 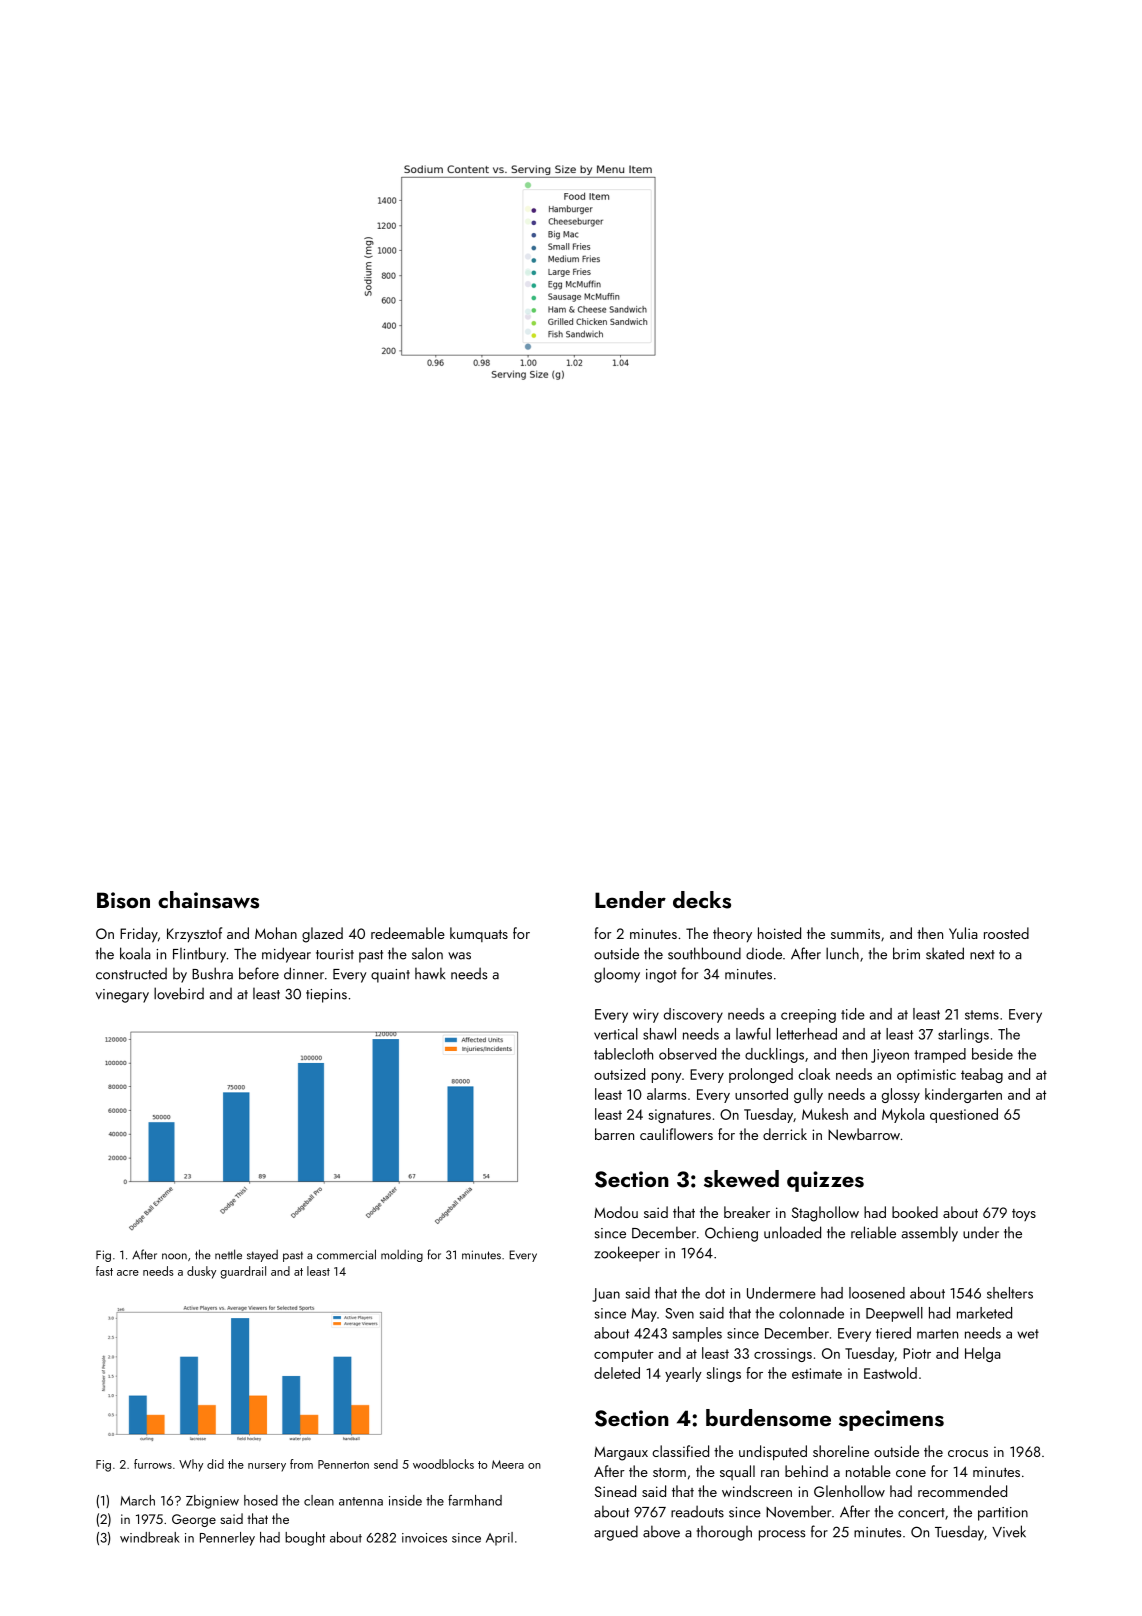 I want to click on lovebird, so click(x=179, y=993).
